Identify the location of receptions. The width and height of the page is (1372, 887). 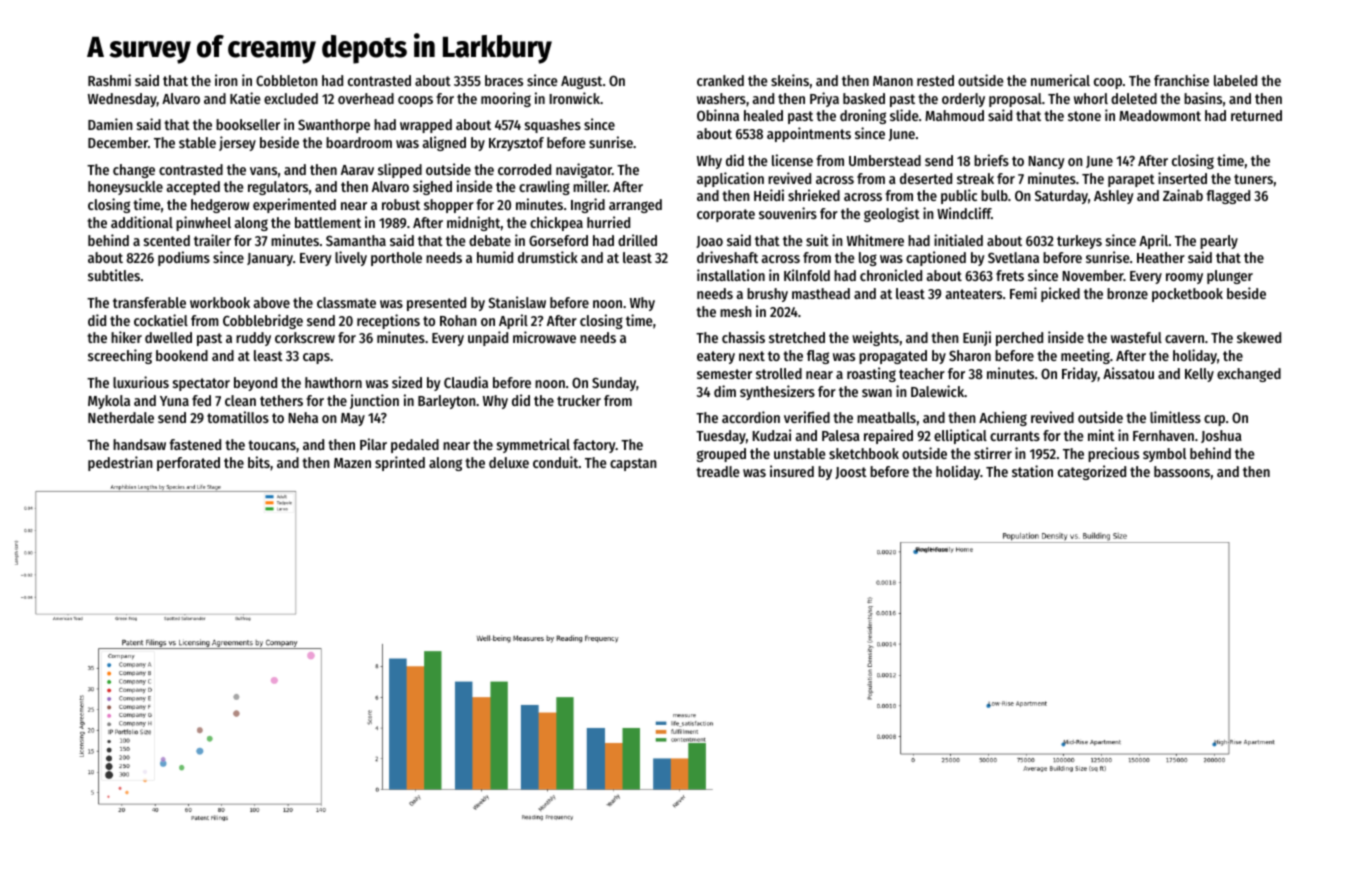
(388, 321).
